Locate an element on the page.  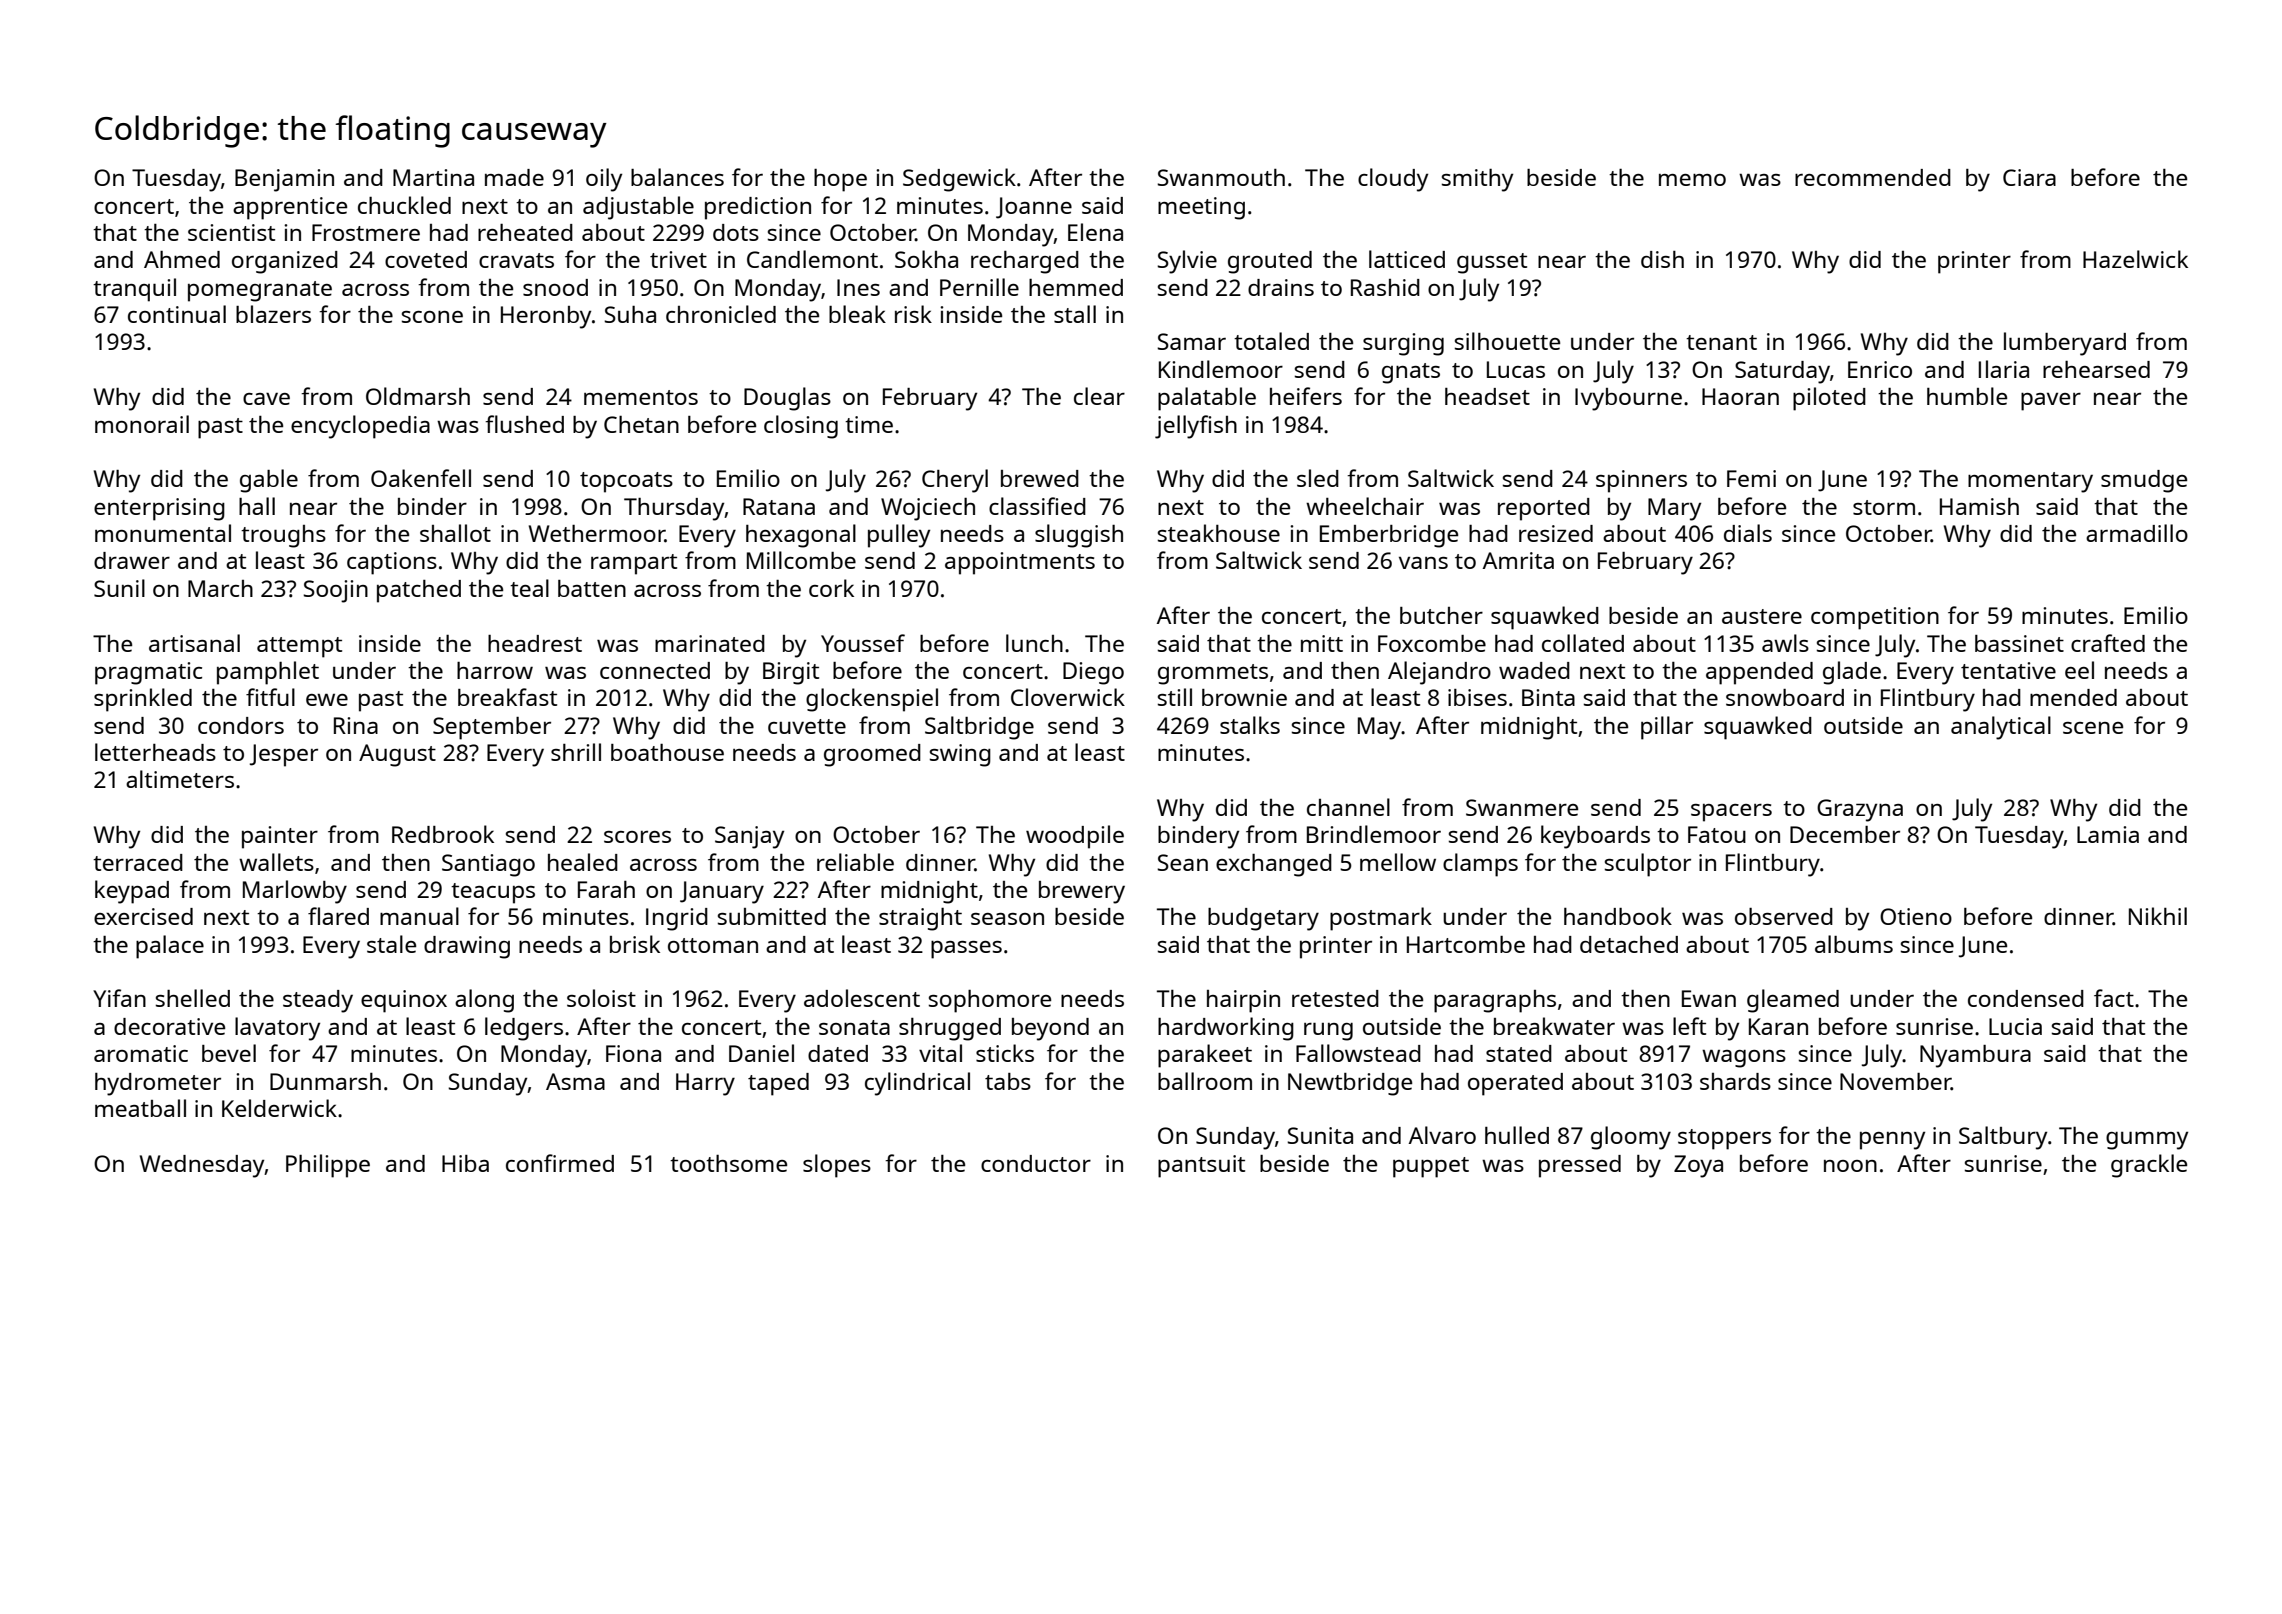
stall is located at coordinates (1075, 314).
